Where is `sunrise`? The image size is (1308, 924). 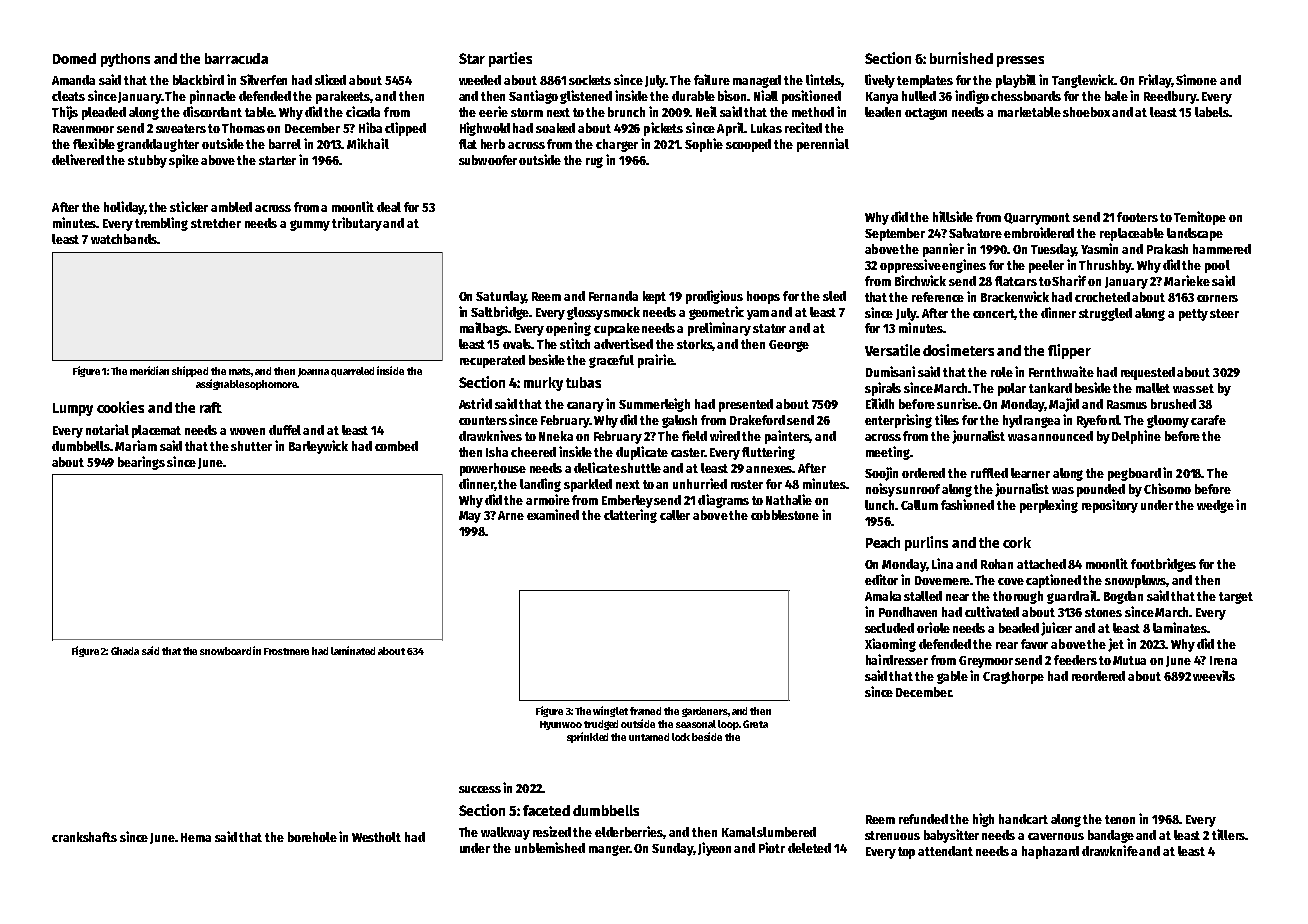
sunrise is located at coordinates (957, 403).
